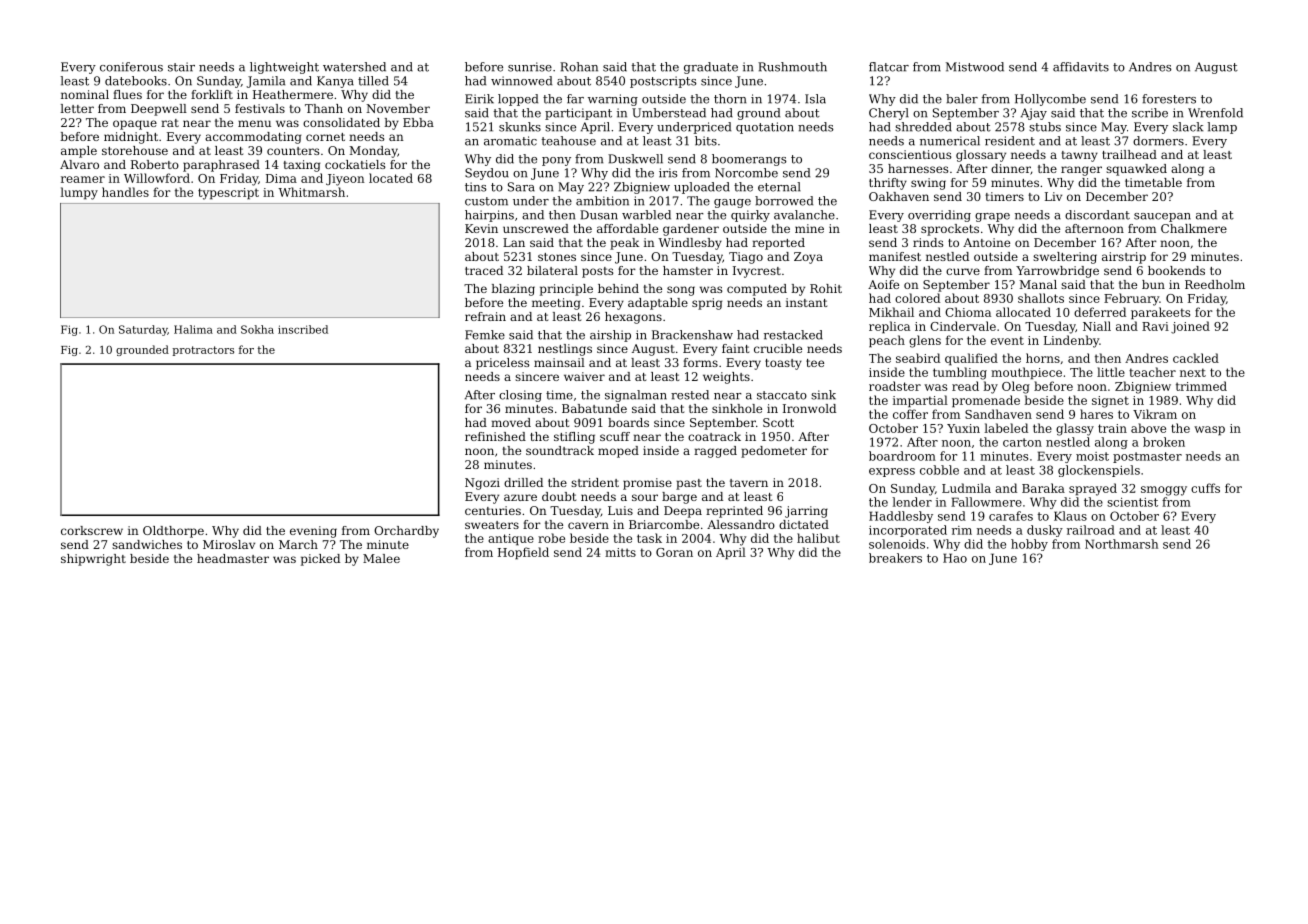  I want to click on lumpy, so click(79, 193).
